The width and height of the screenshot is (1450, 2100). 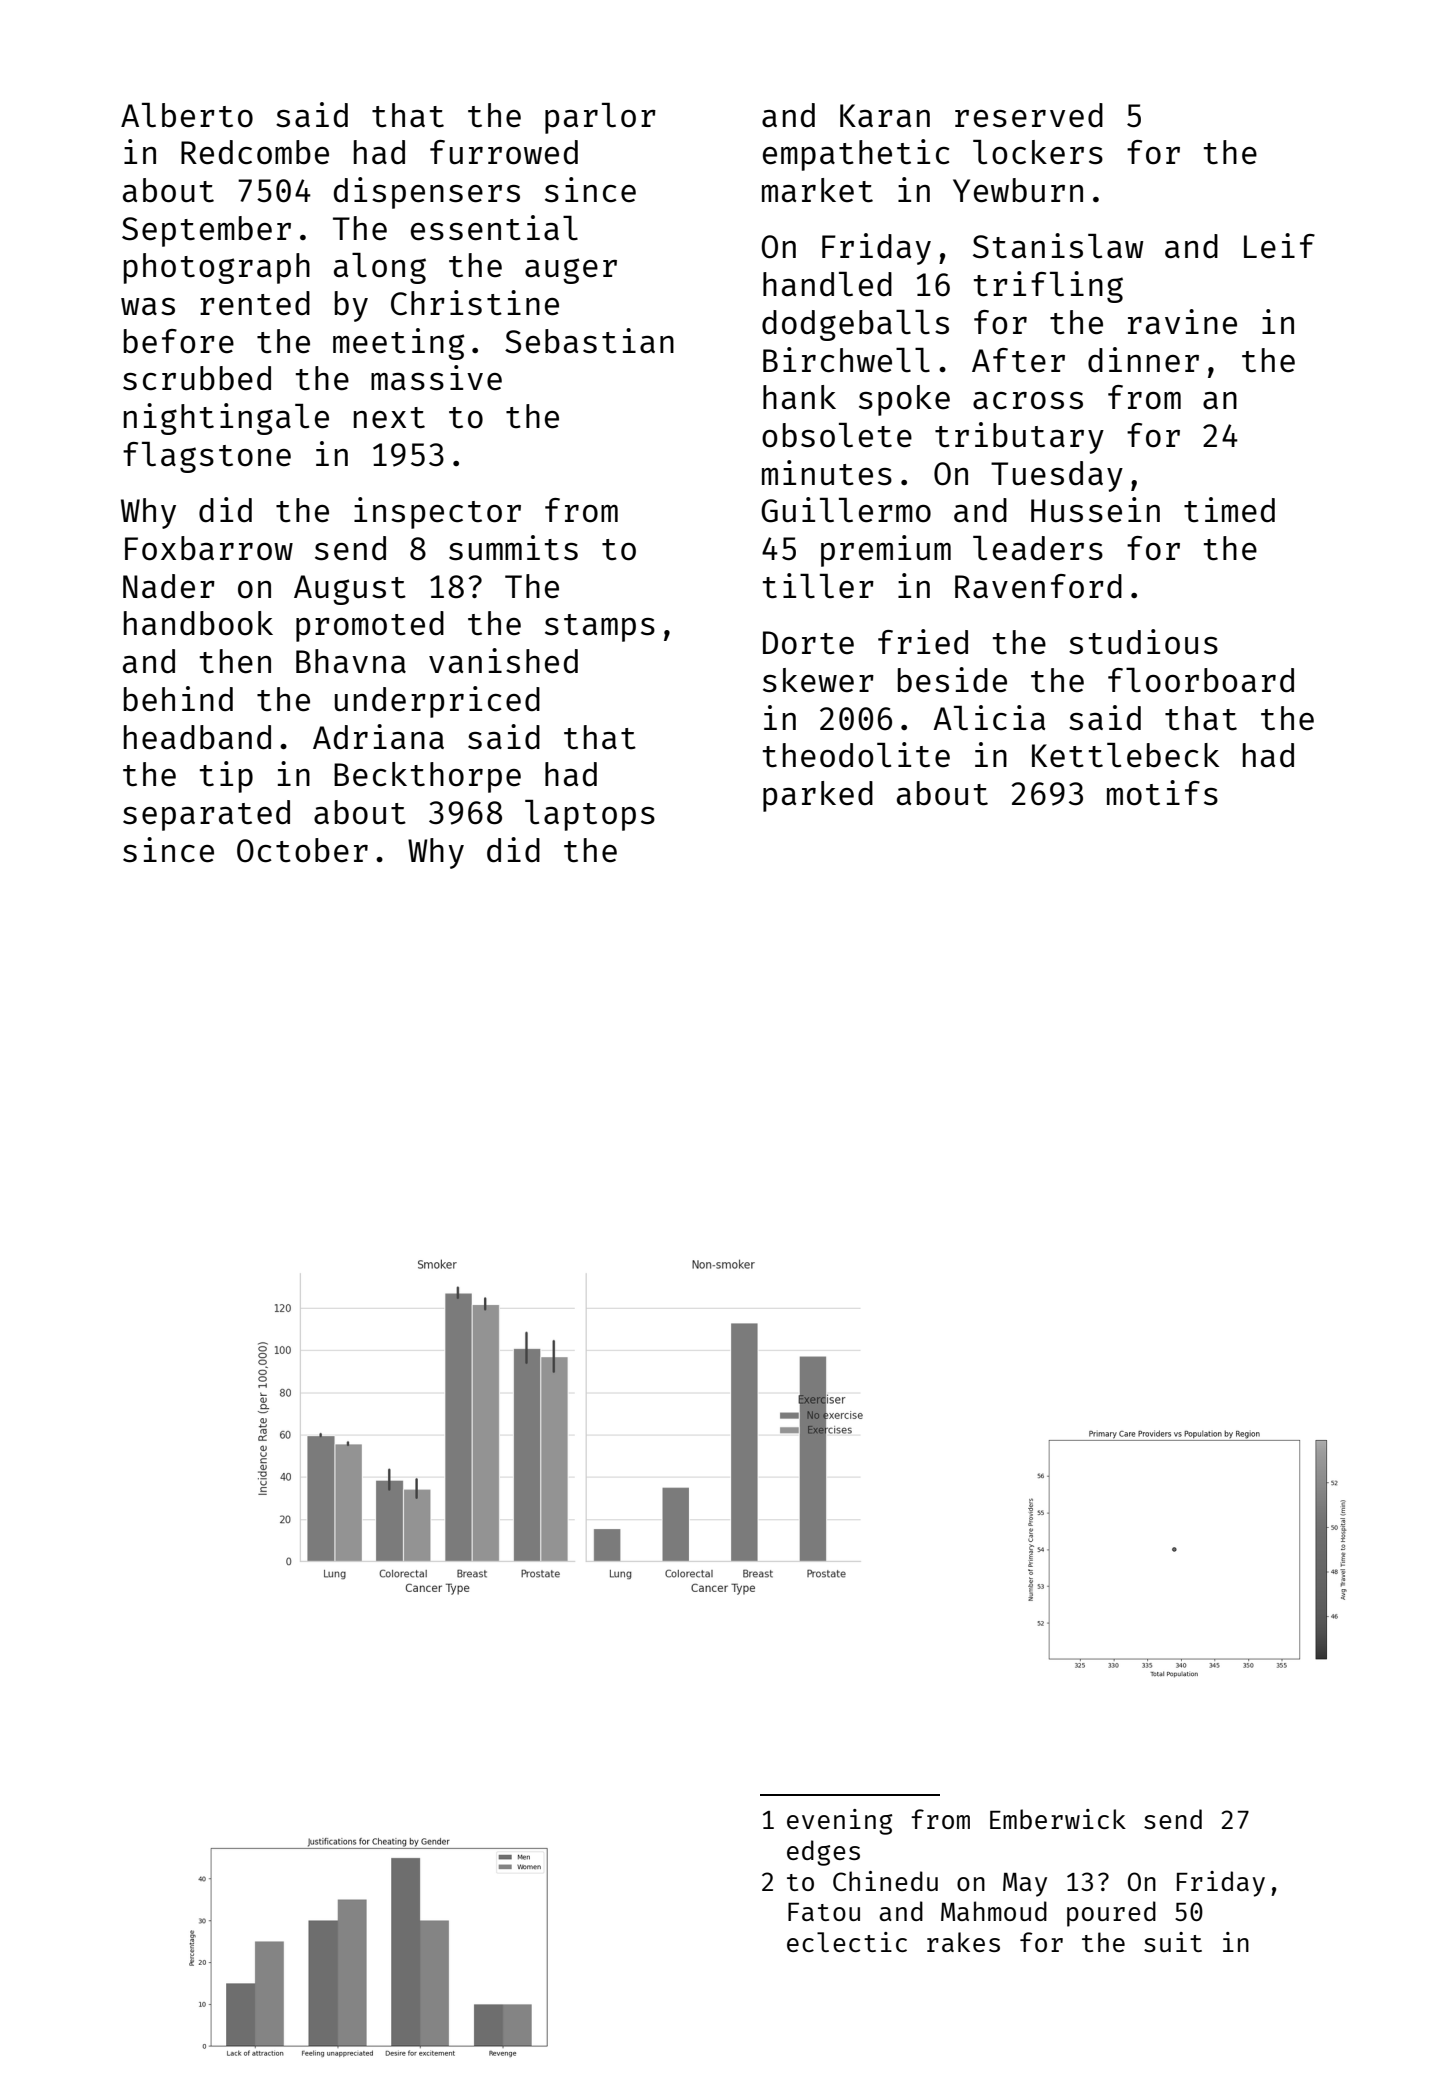 What do you see at coordinates (818, 796) in the screenshot?
I see `parked` at bounding box center [818, 796].
